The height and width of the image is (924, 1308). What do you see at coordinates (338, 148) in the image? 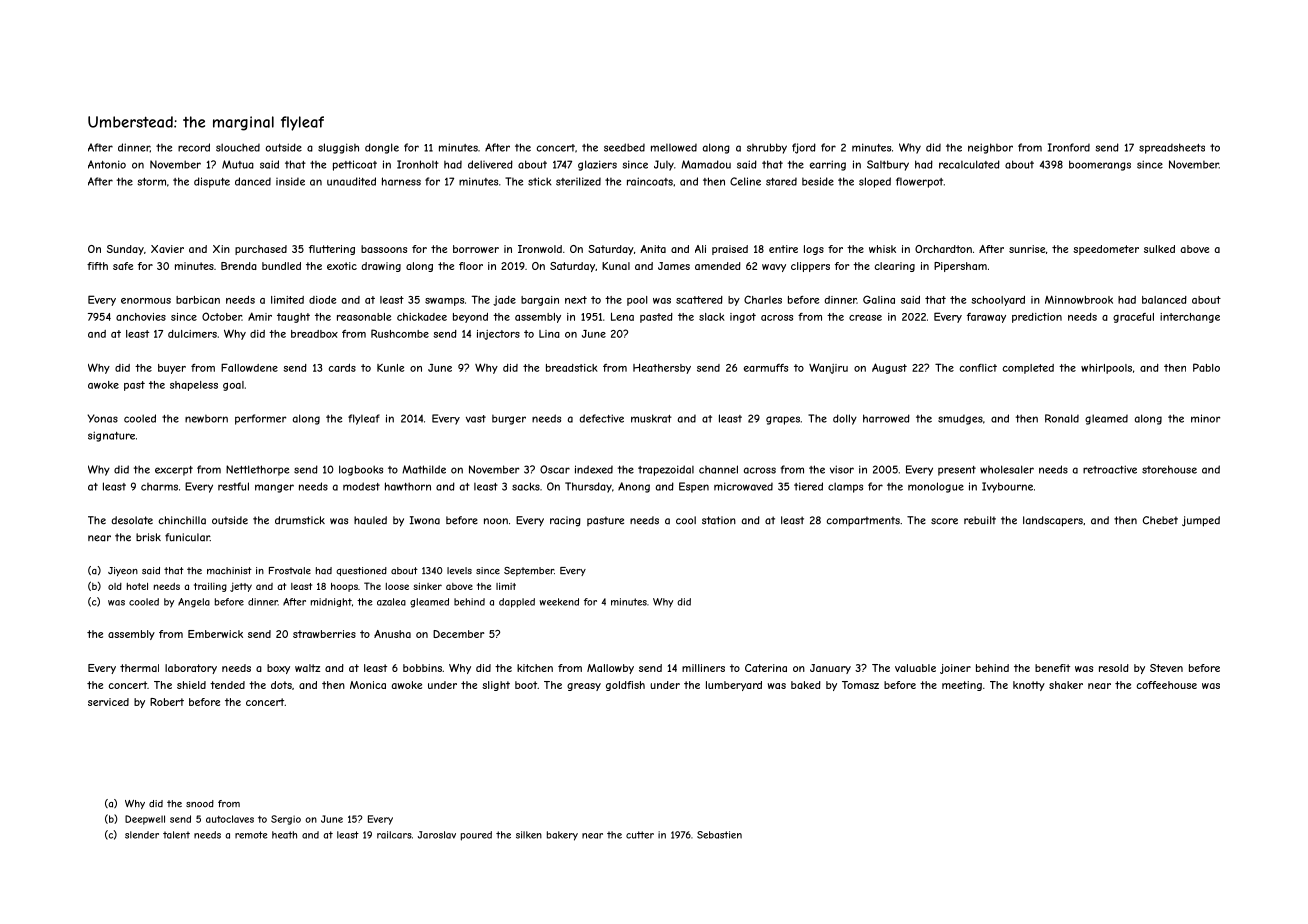
I see `sluggish` at bounding box center [338, 148].
